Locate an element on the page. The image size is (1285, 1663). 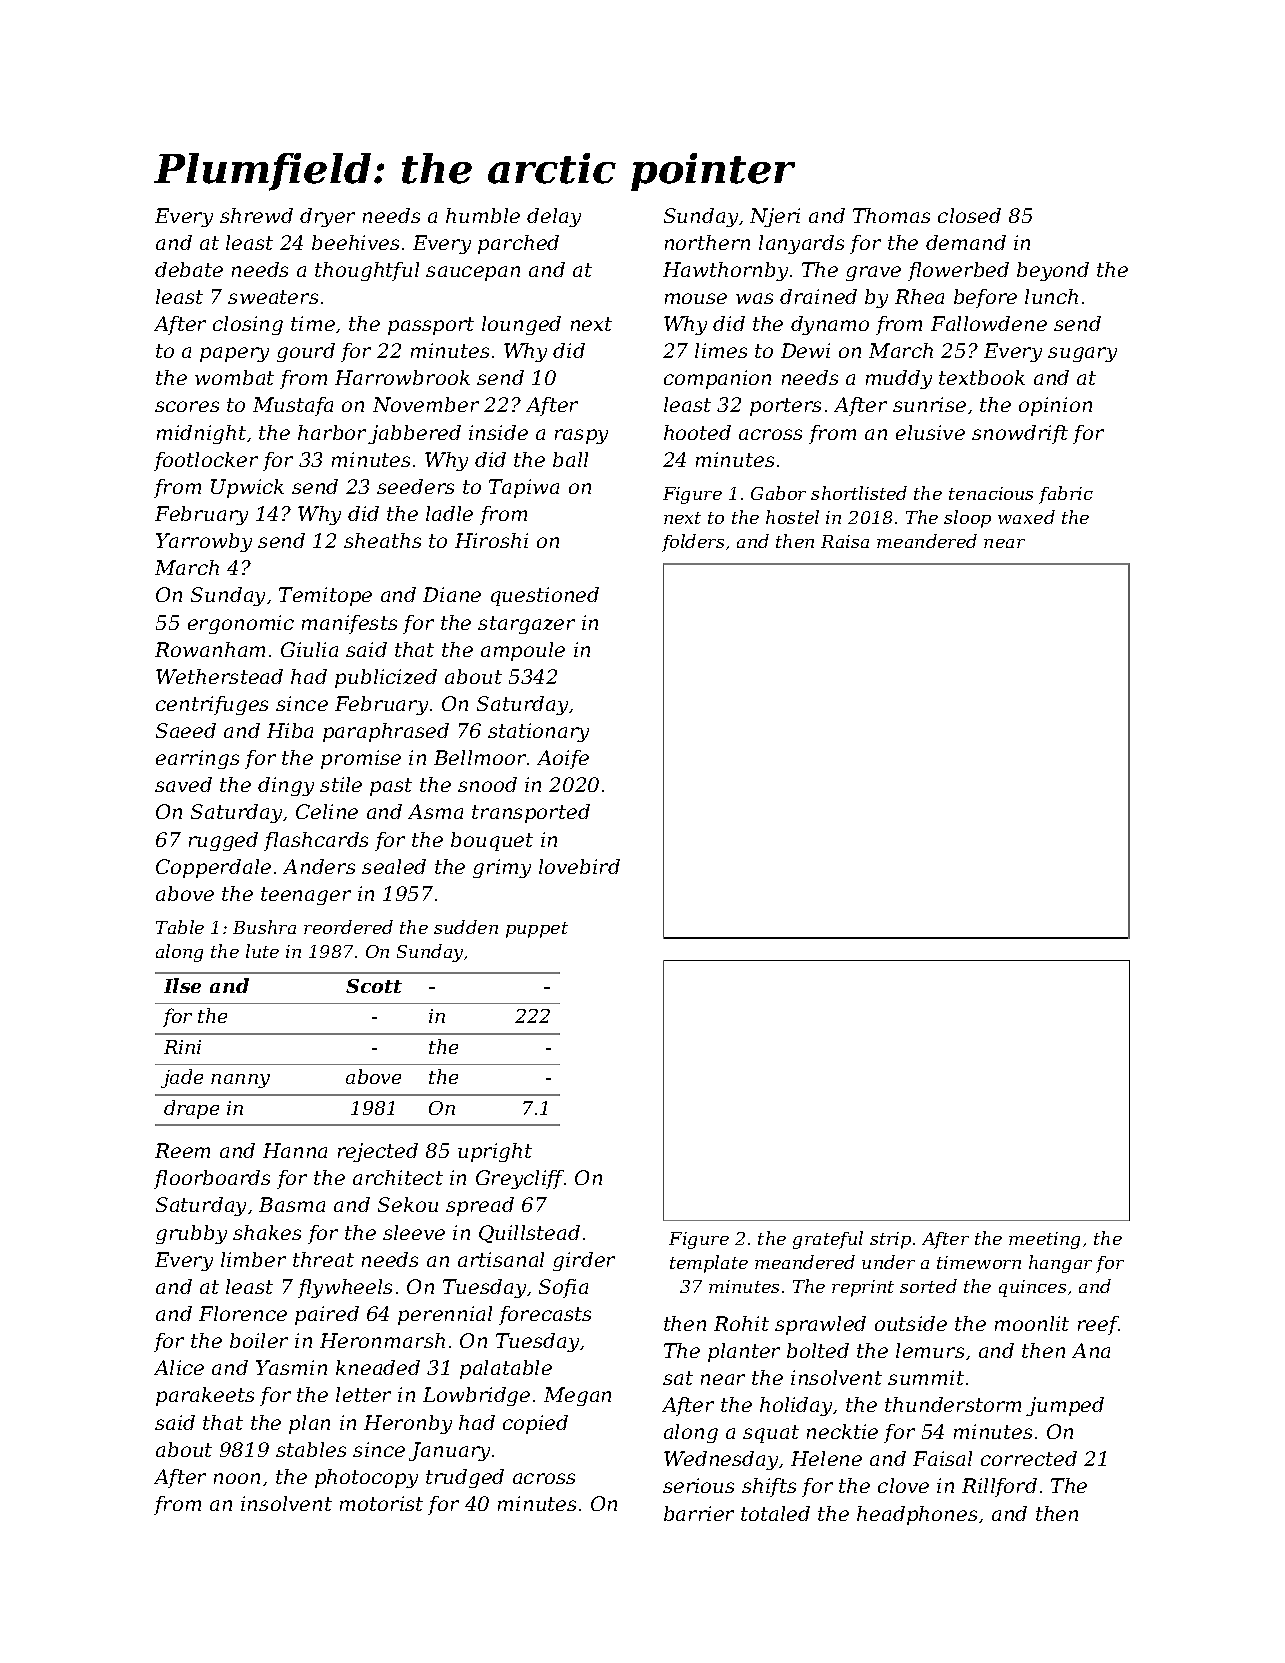
noon is located at coordinates (237, 1478).
